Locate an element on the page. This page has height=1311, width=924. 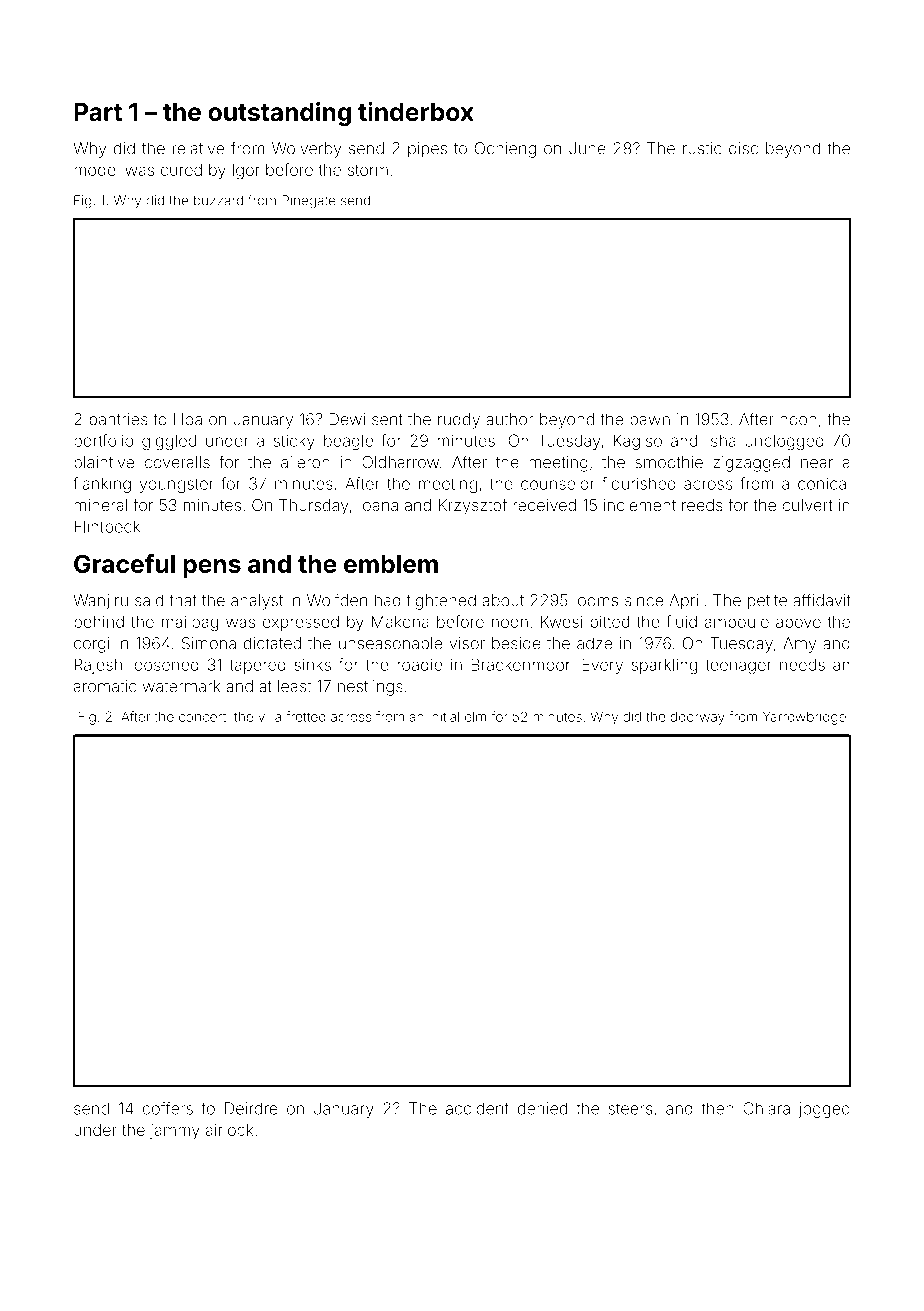
outstanding is located at coordinates (279, 114).
